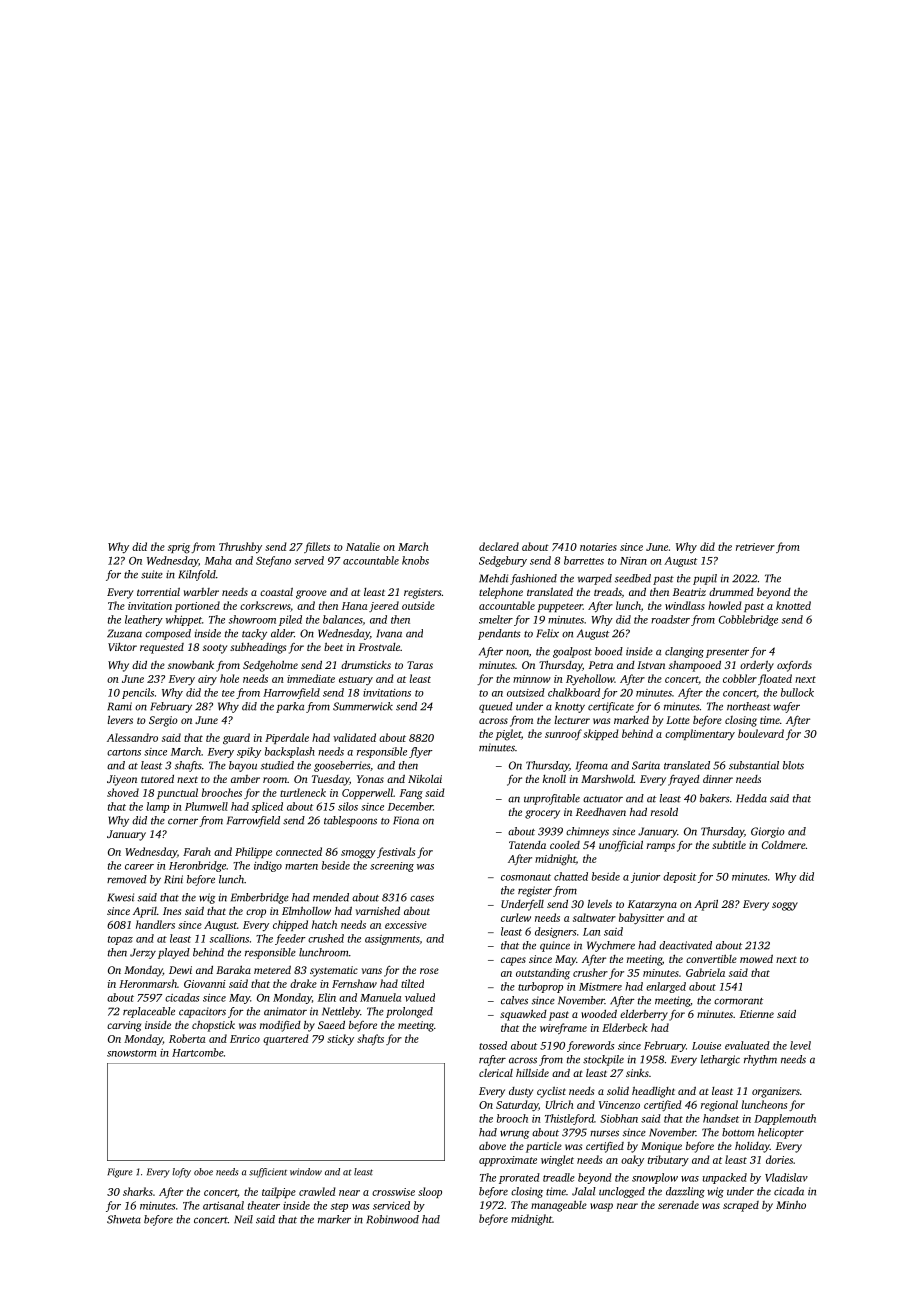 The height and width of the document is (1308, 924). What do you see at coordinates (243, 1219) in the document?
I see `Neil` at bounding box center [243, 1219].
